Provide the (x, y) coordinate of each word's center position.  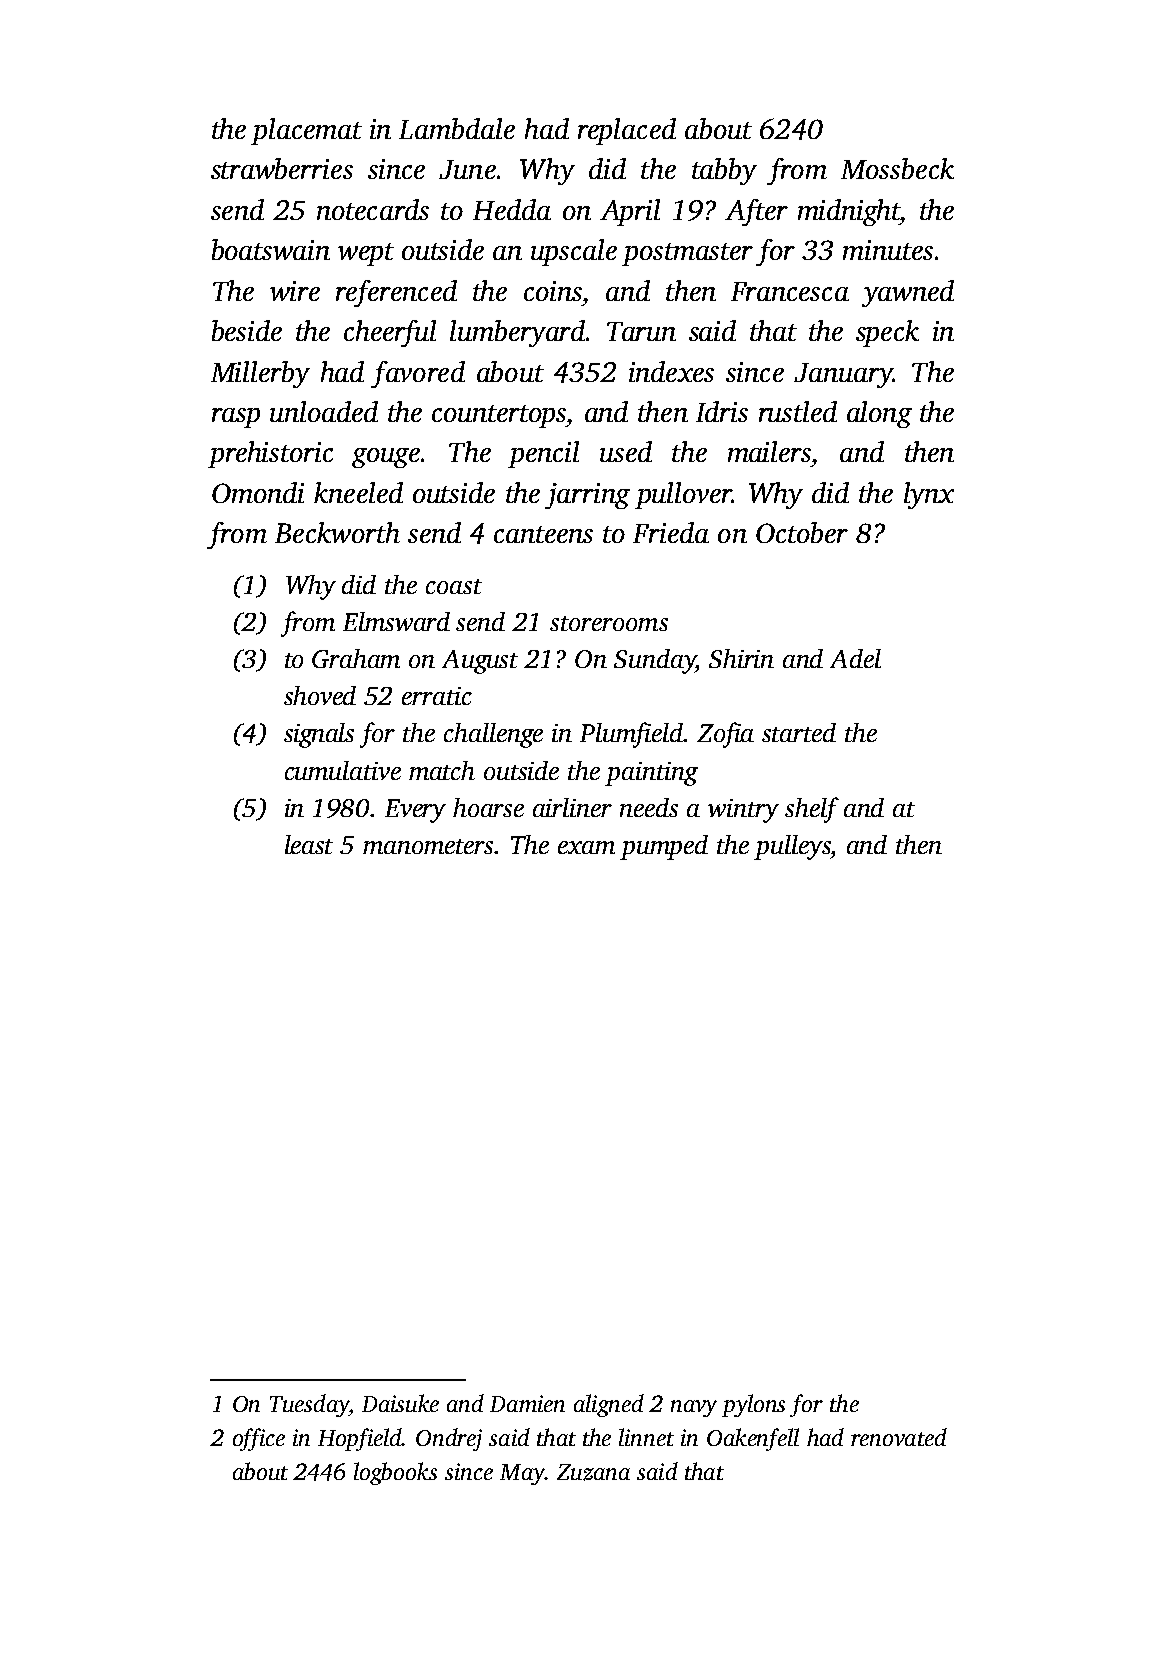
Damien (527, 1403)
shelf (812, 810)
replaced (627, 131)
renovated (899, 1437)
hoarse (488, 807)
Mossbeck (897, 168)
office (259, 1439)
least (309, 844)
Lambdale (457, 128)
